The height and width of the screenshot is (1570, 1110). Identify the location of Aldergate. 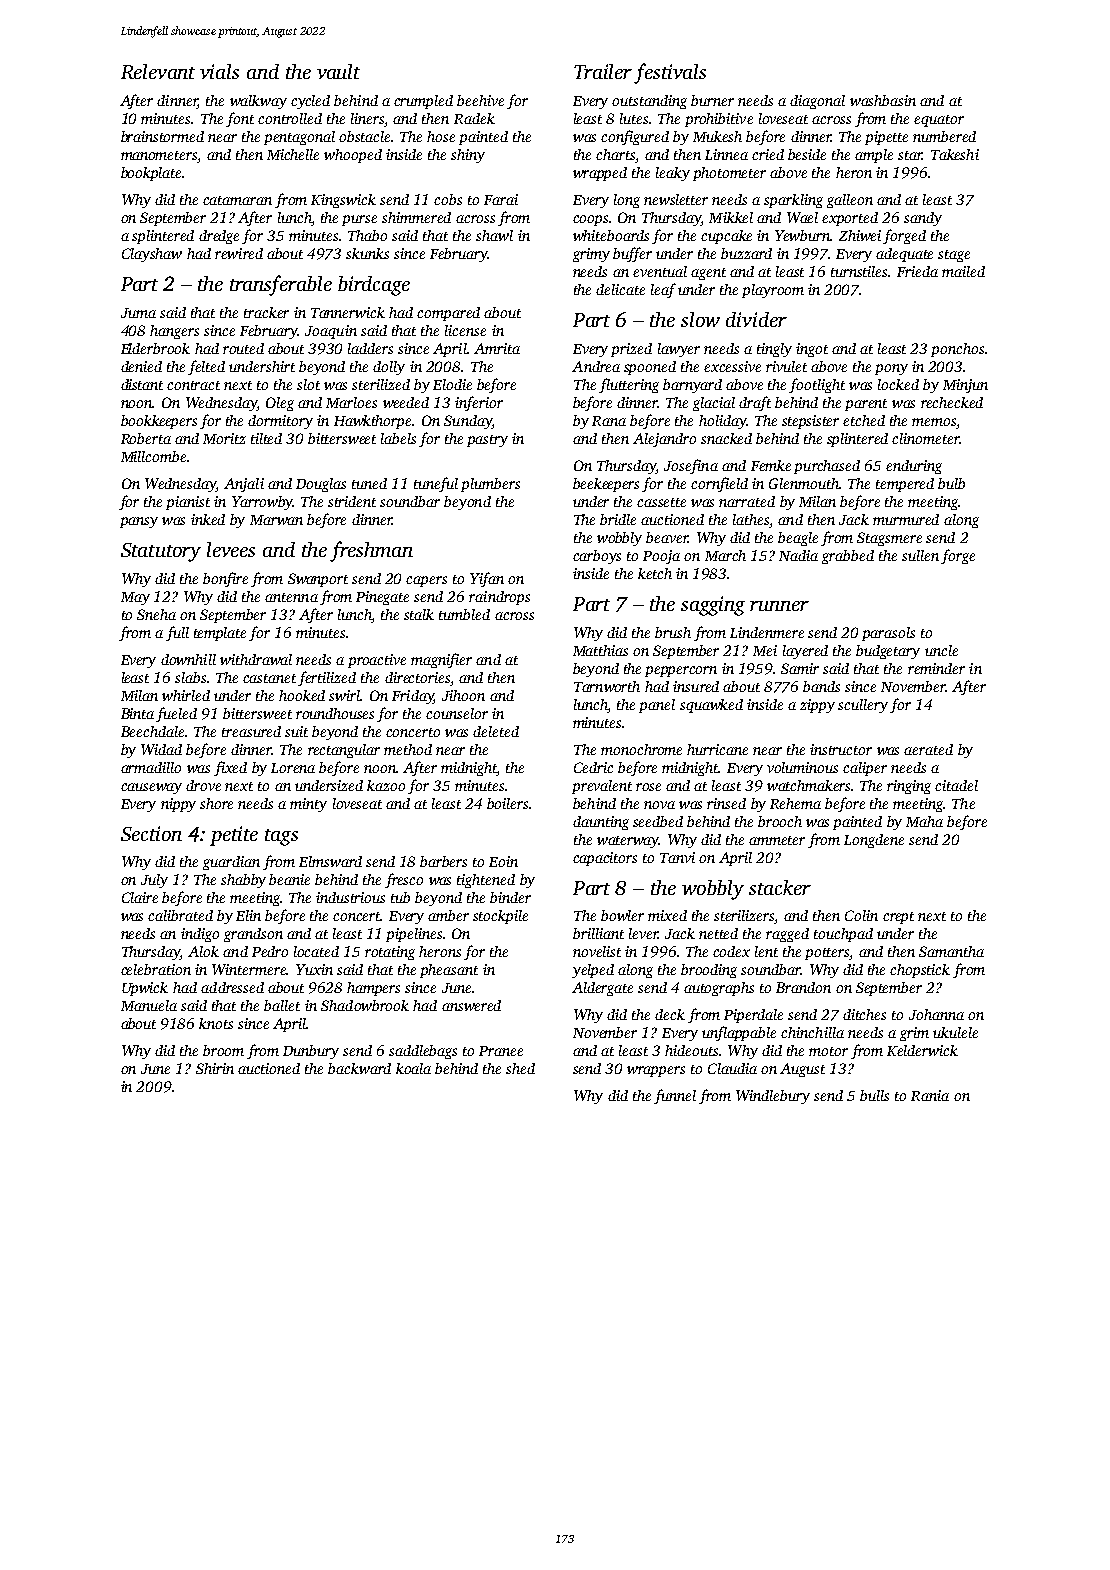
(602, 989).
